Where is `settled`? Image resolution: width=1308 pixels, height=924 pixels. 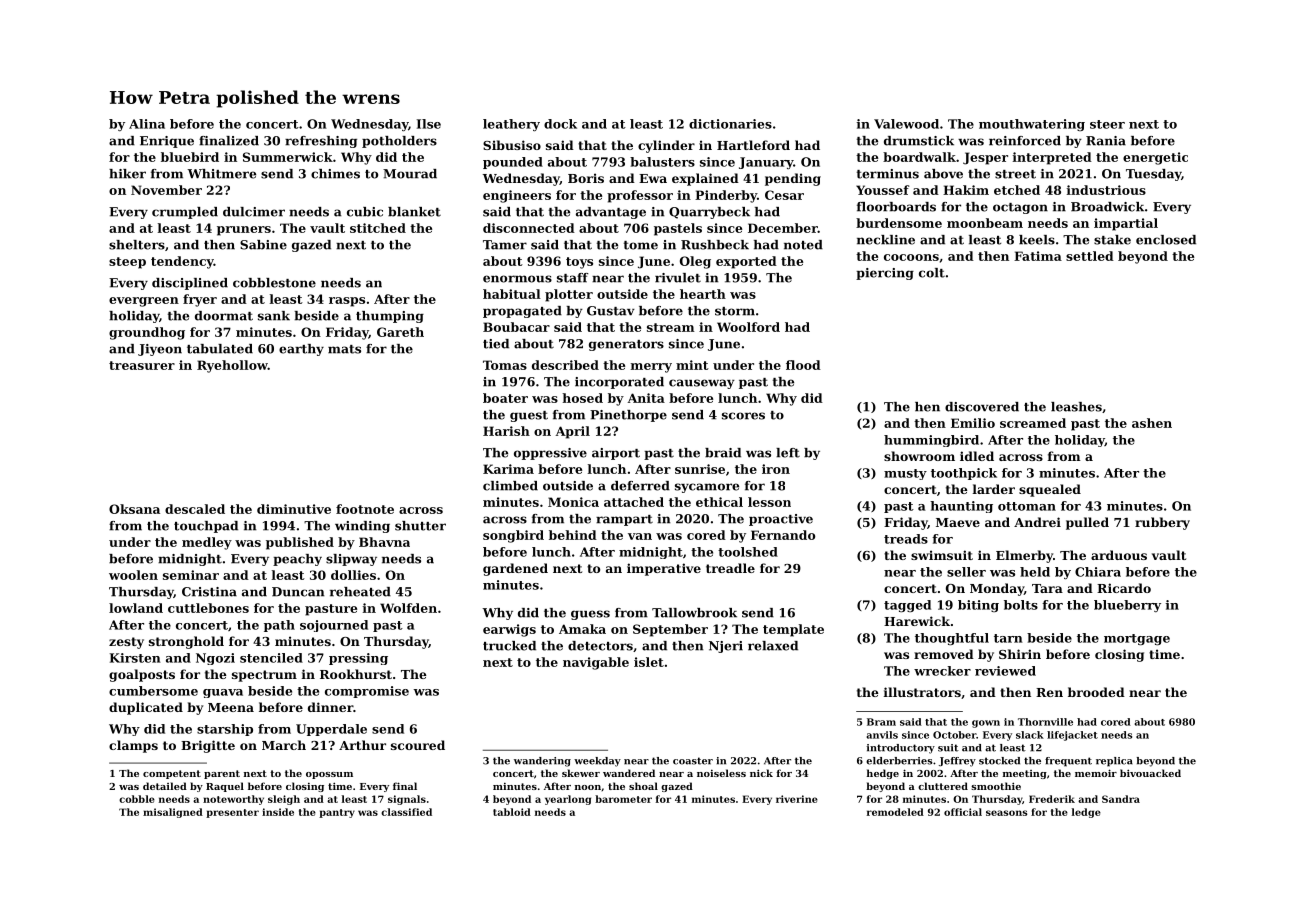
settled is located at coordinates (1090, 256).
